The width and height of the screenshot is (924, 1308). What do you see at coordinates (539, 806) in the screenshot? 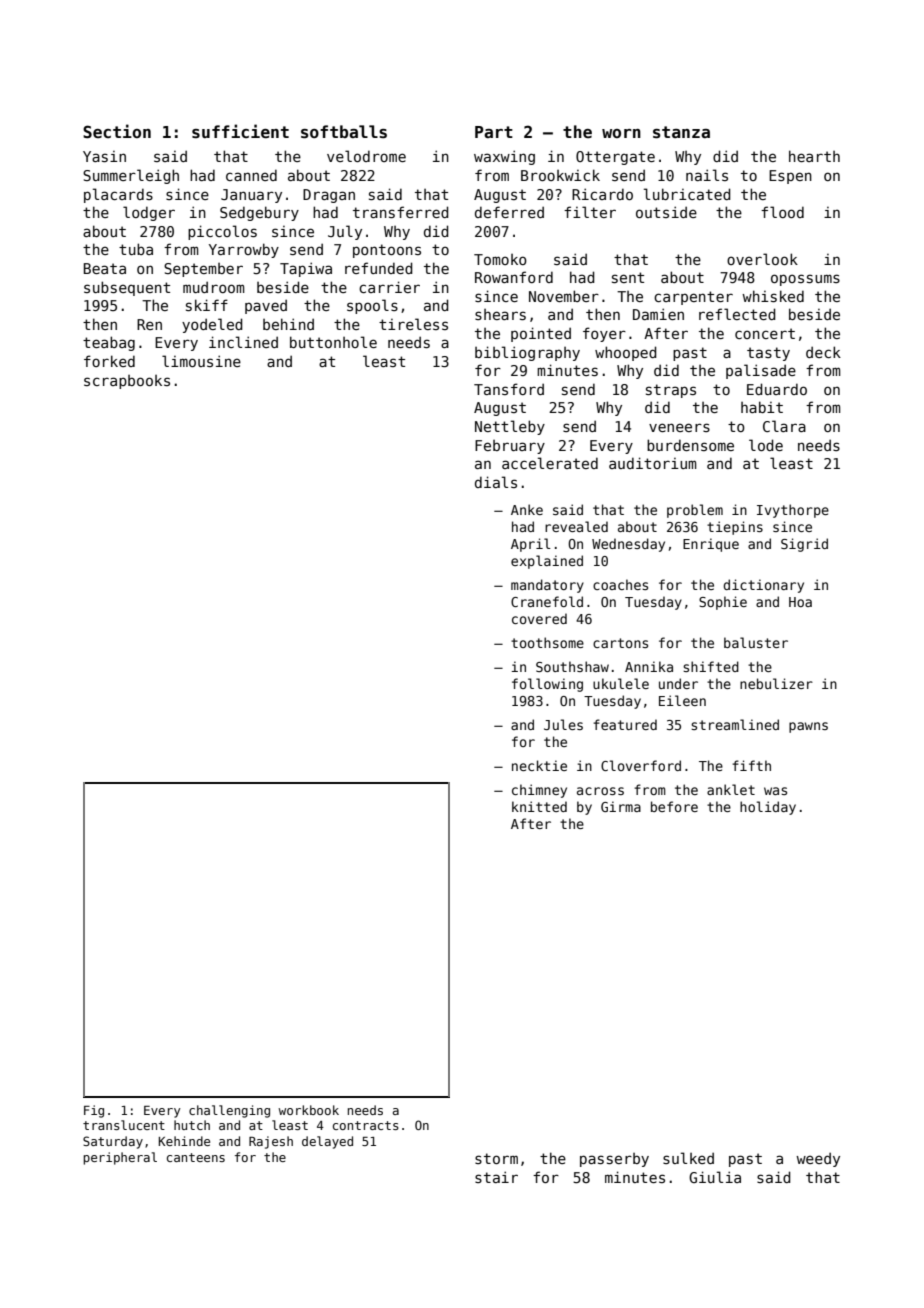
I see `knitted` at bounding box center [539, 806].
